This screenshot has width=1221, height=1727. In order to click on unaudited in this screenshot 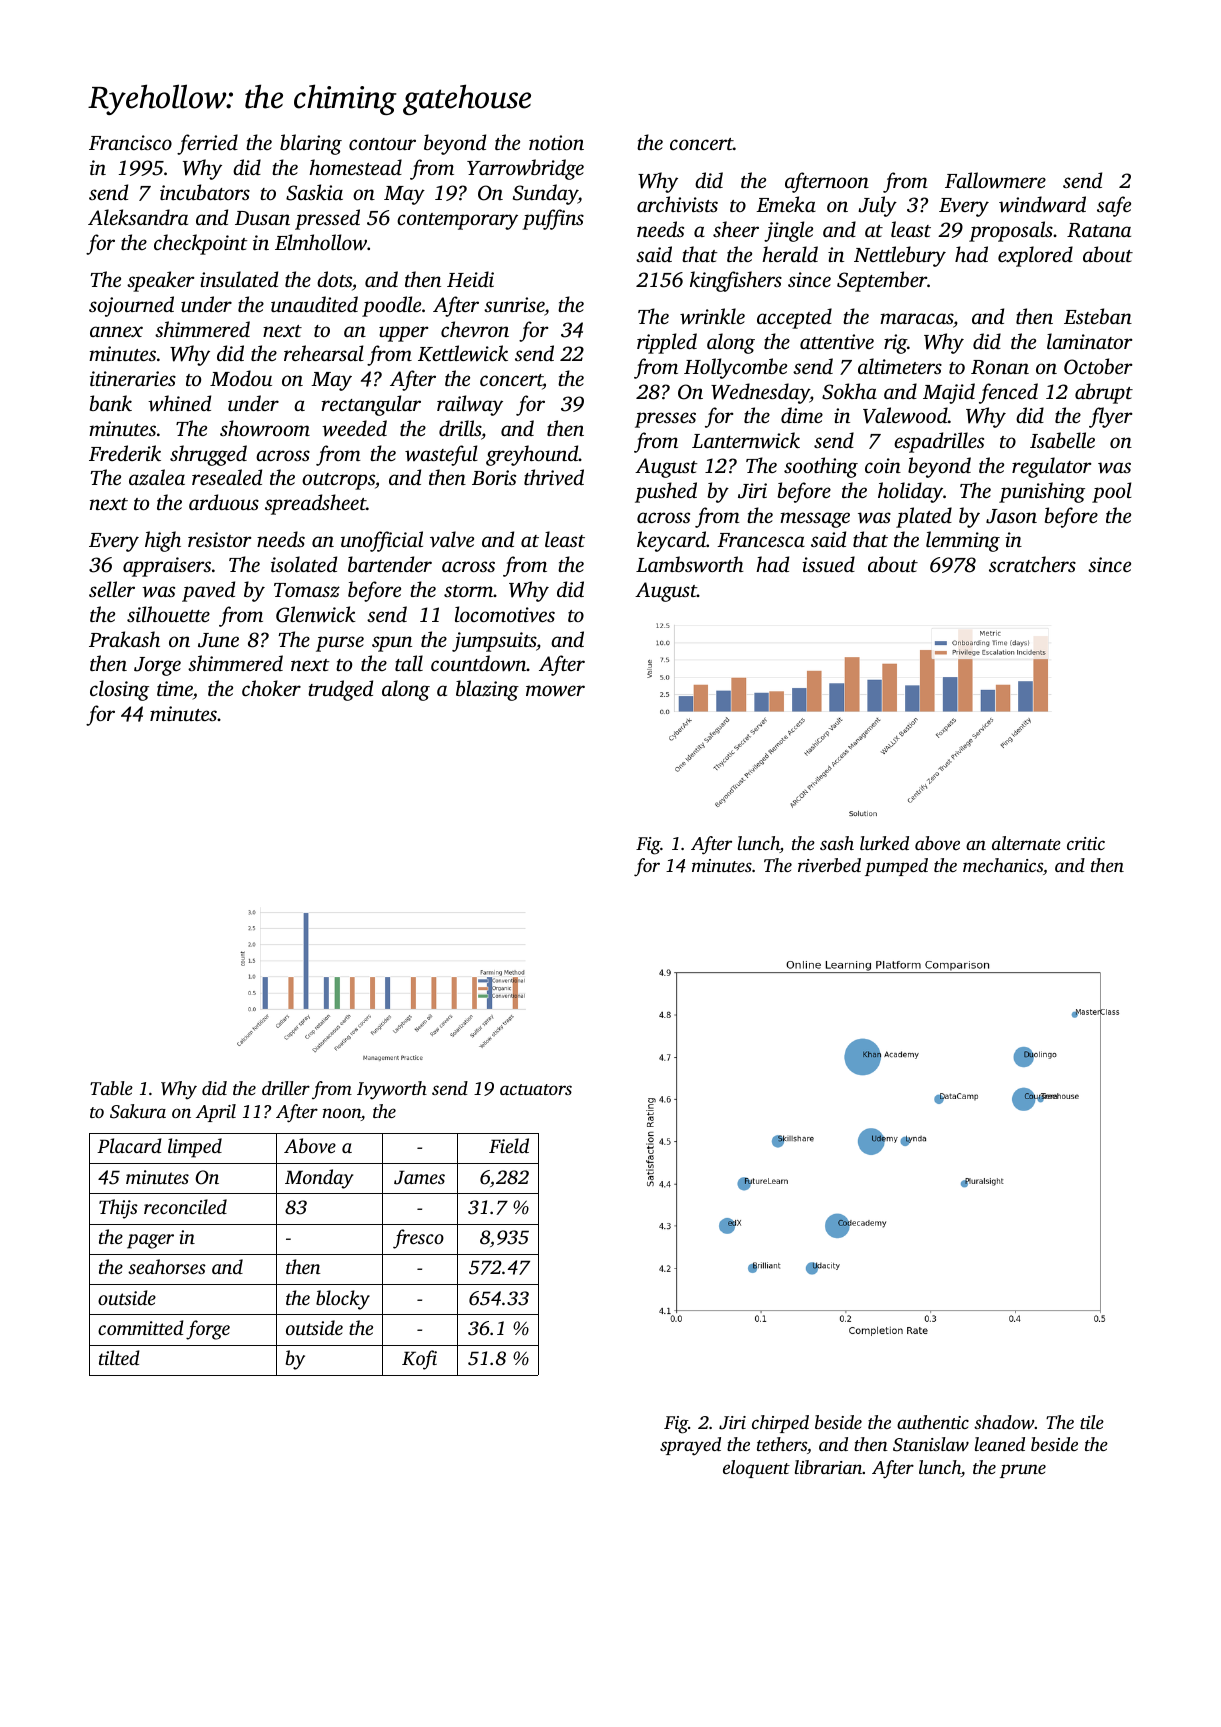, I will do `click(314, 304)`.
